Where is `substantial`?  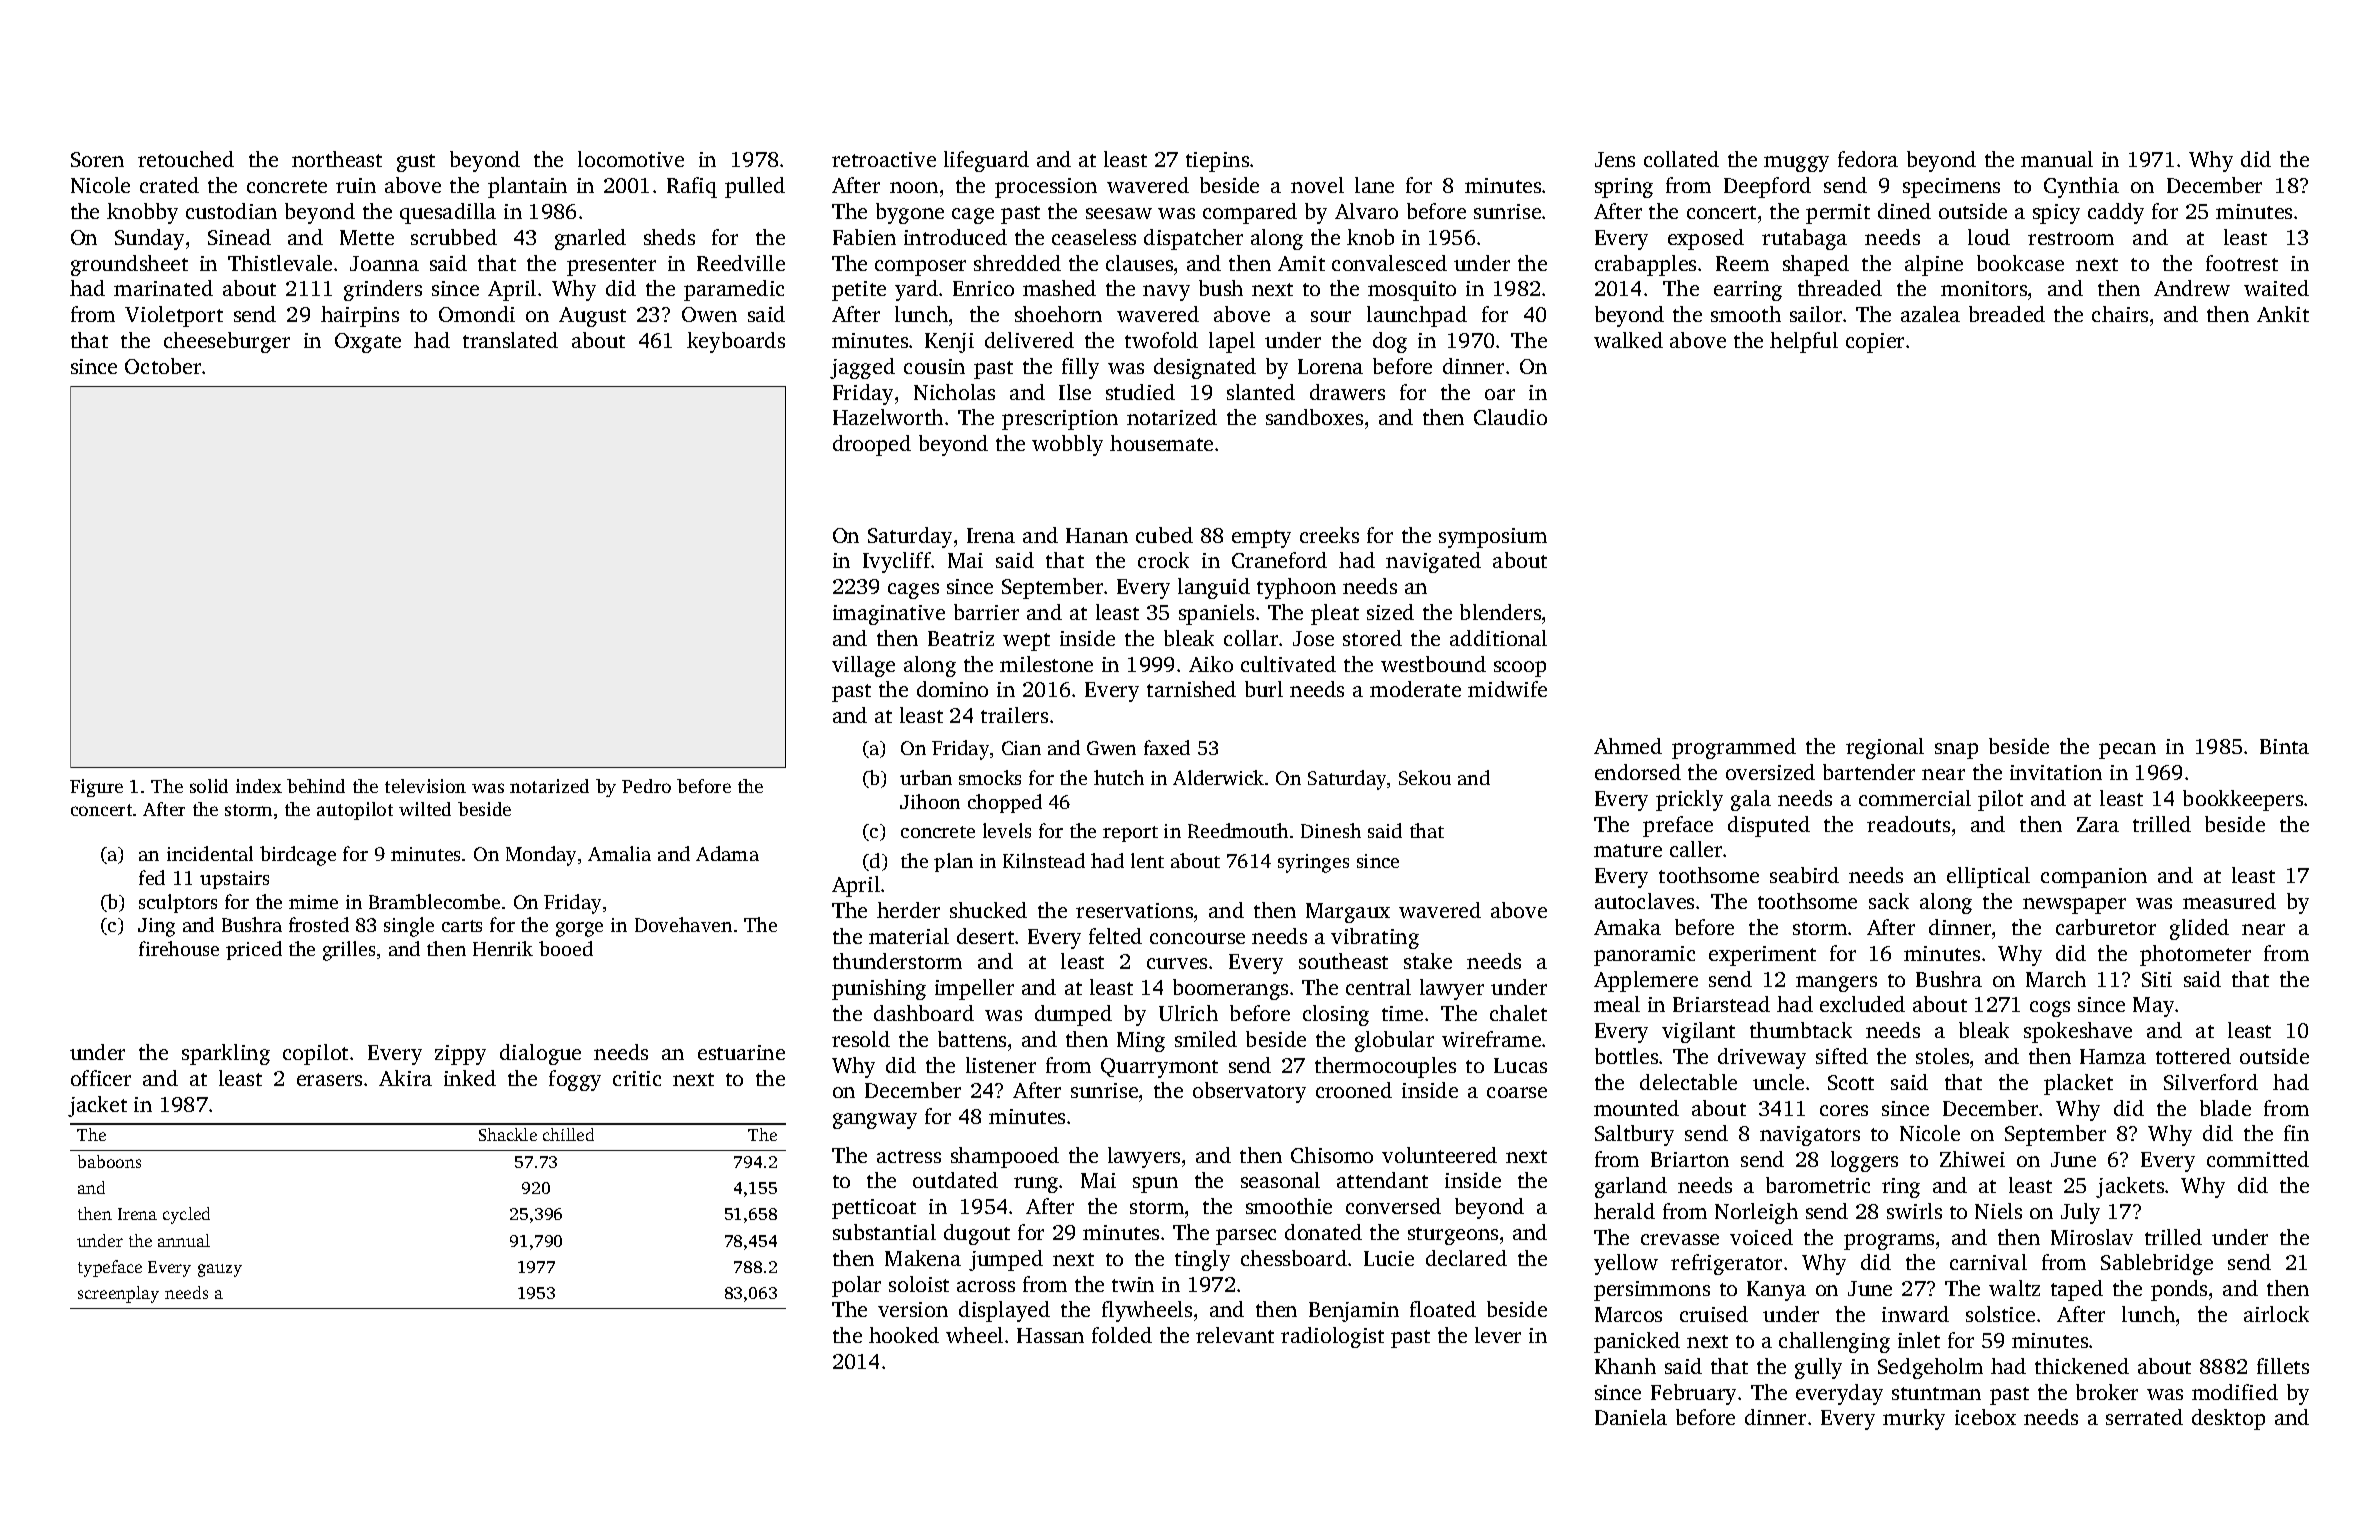 substantial is located at coordinates (884, 1232).
